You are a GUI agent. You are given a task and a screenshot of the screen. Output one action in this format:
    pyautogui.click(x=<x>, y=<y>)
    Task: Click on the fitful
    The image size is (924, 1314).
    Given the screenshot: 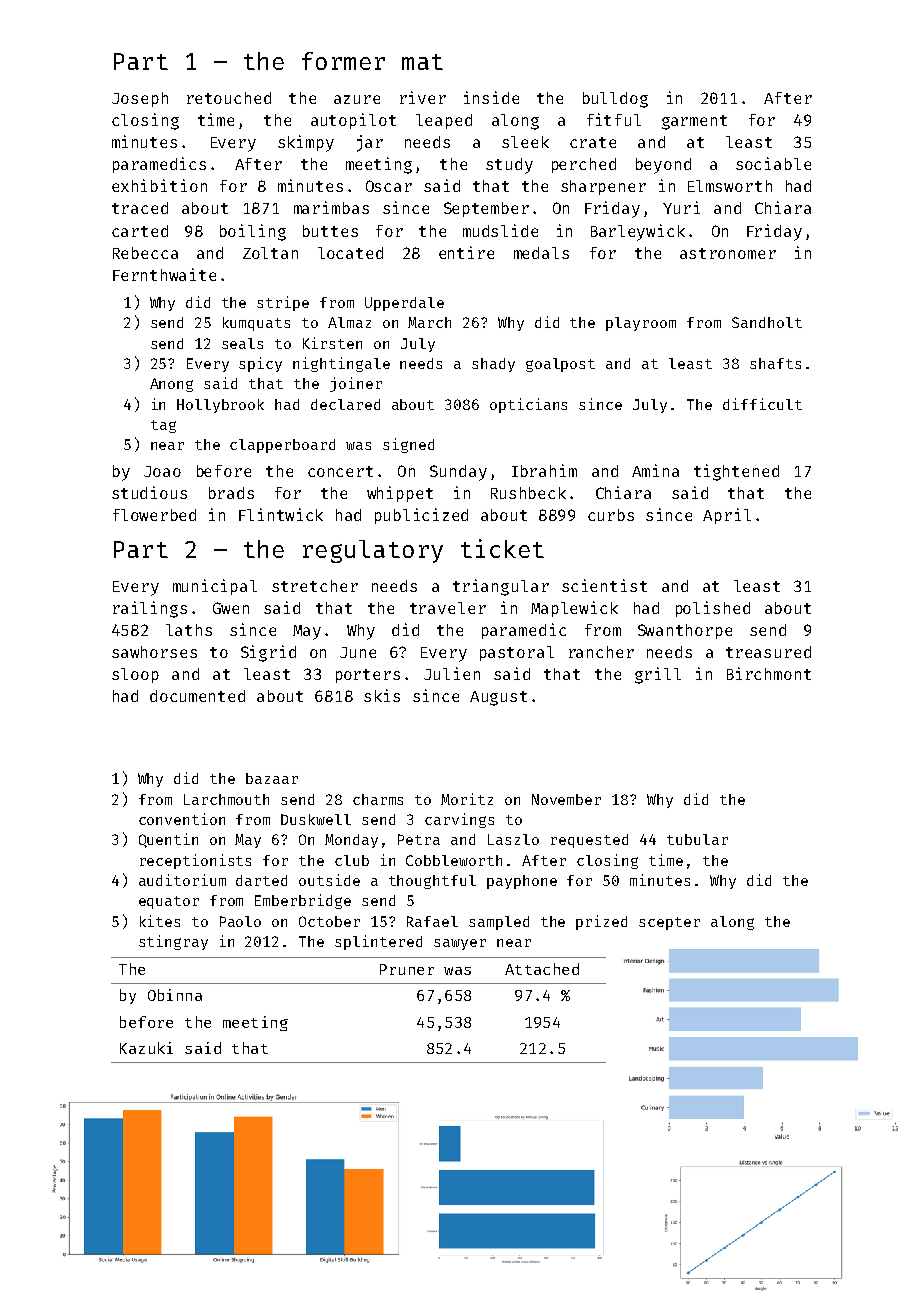 What is the action you would take?
    pyautogui.click(x=614, y=119)
